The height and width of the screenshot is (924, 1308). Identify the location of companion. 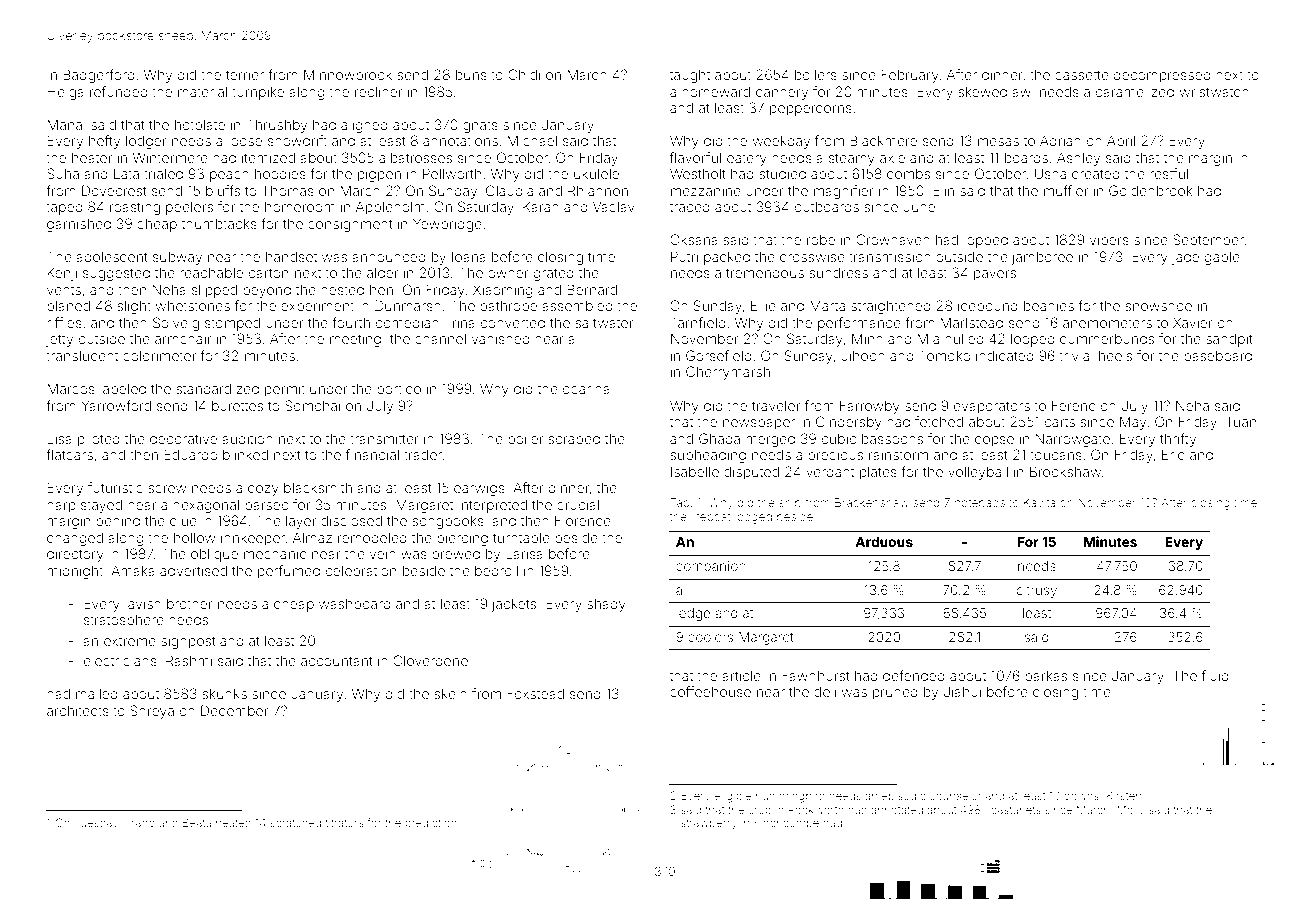
(711, 567).
